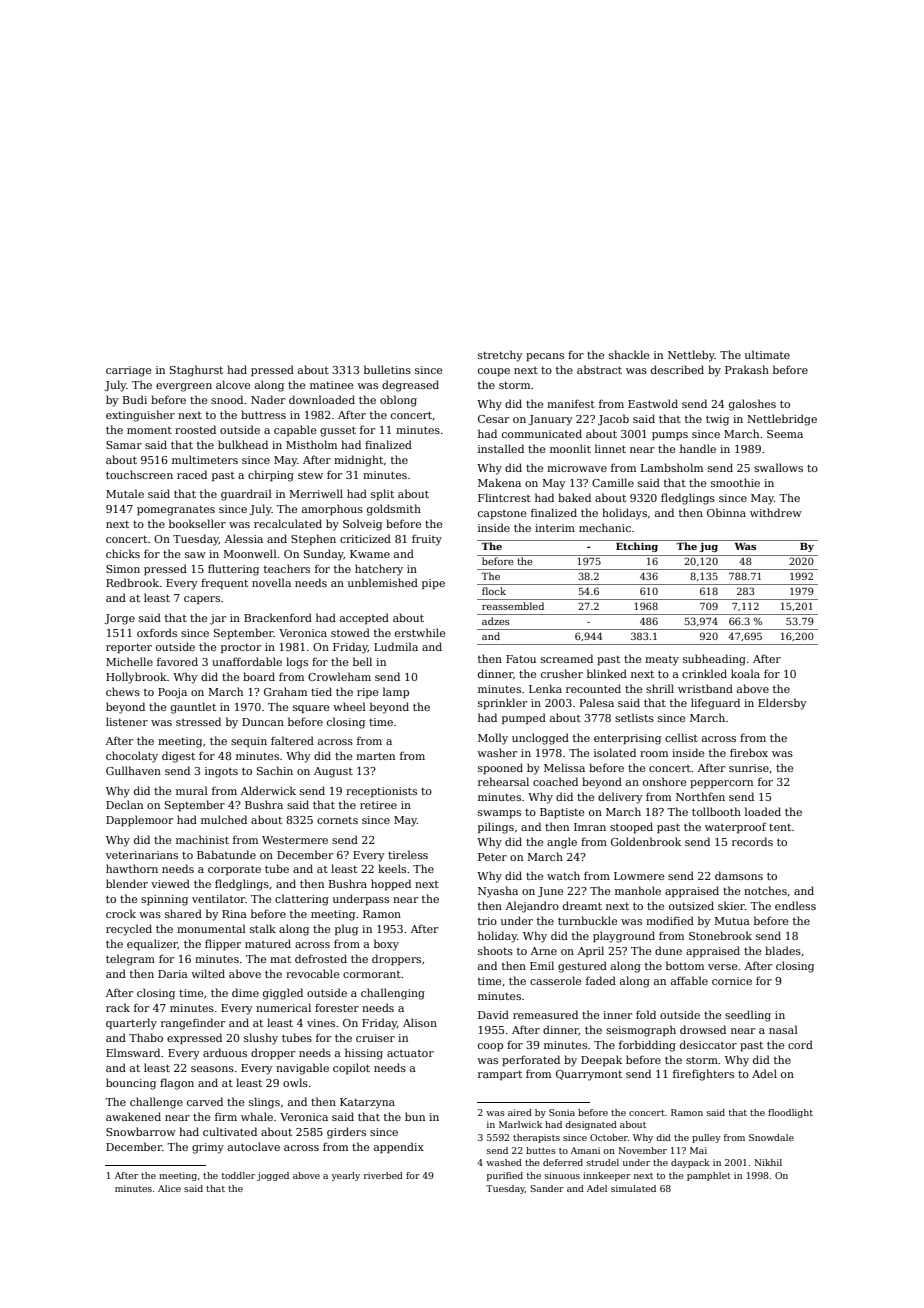  Describe the element at coordinates (245, 992) in the screenshot. I see `dime` at that location.
